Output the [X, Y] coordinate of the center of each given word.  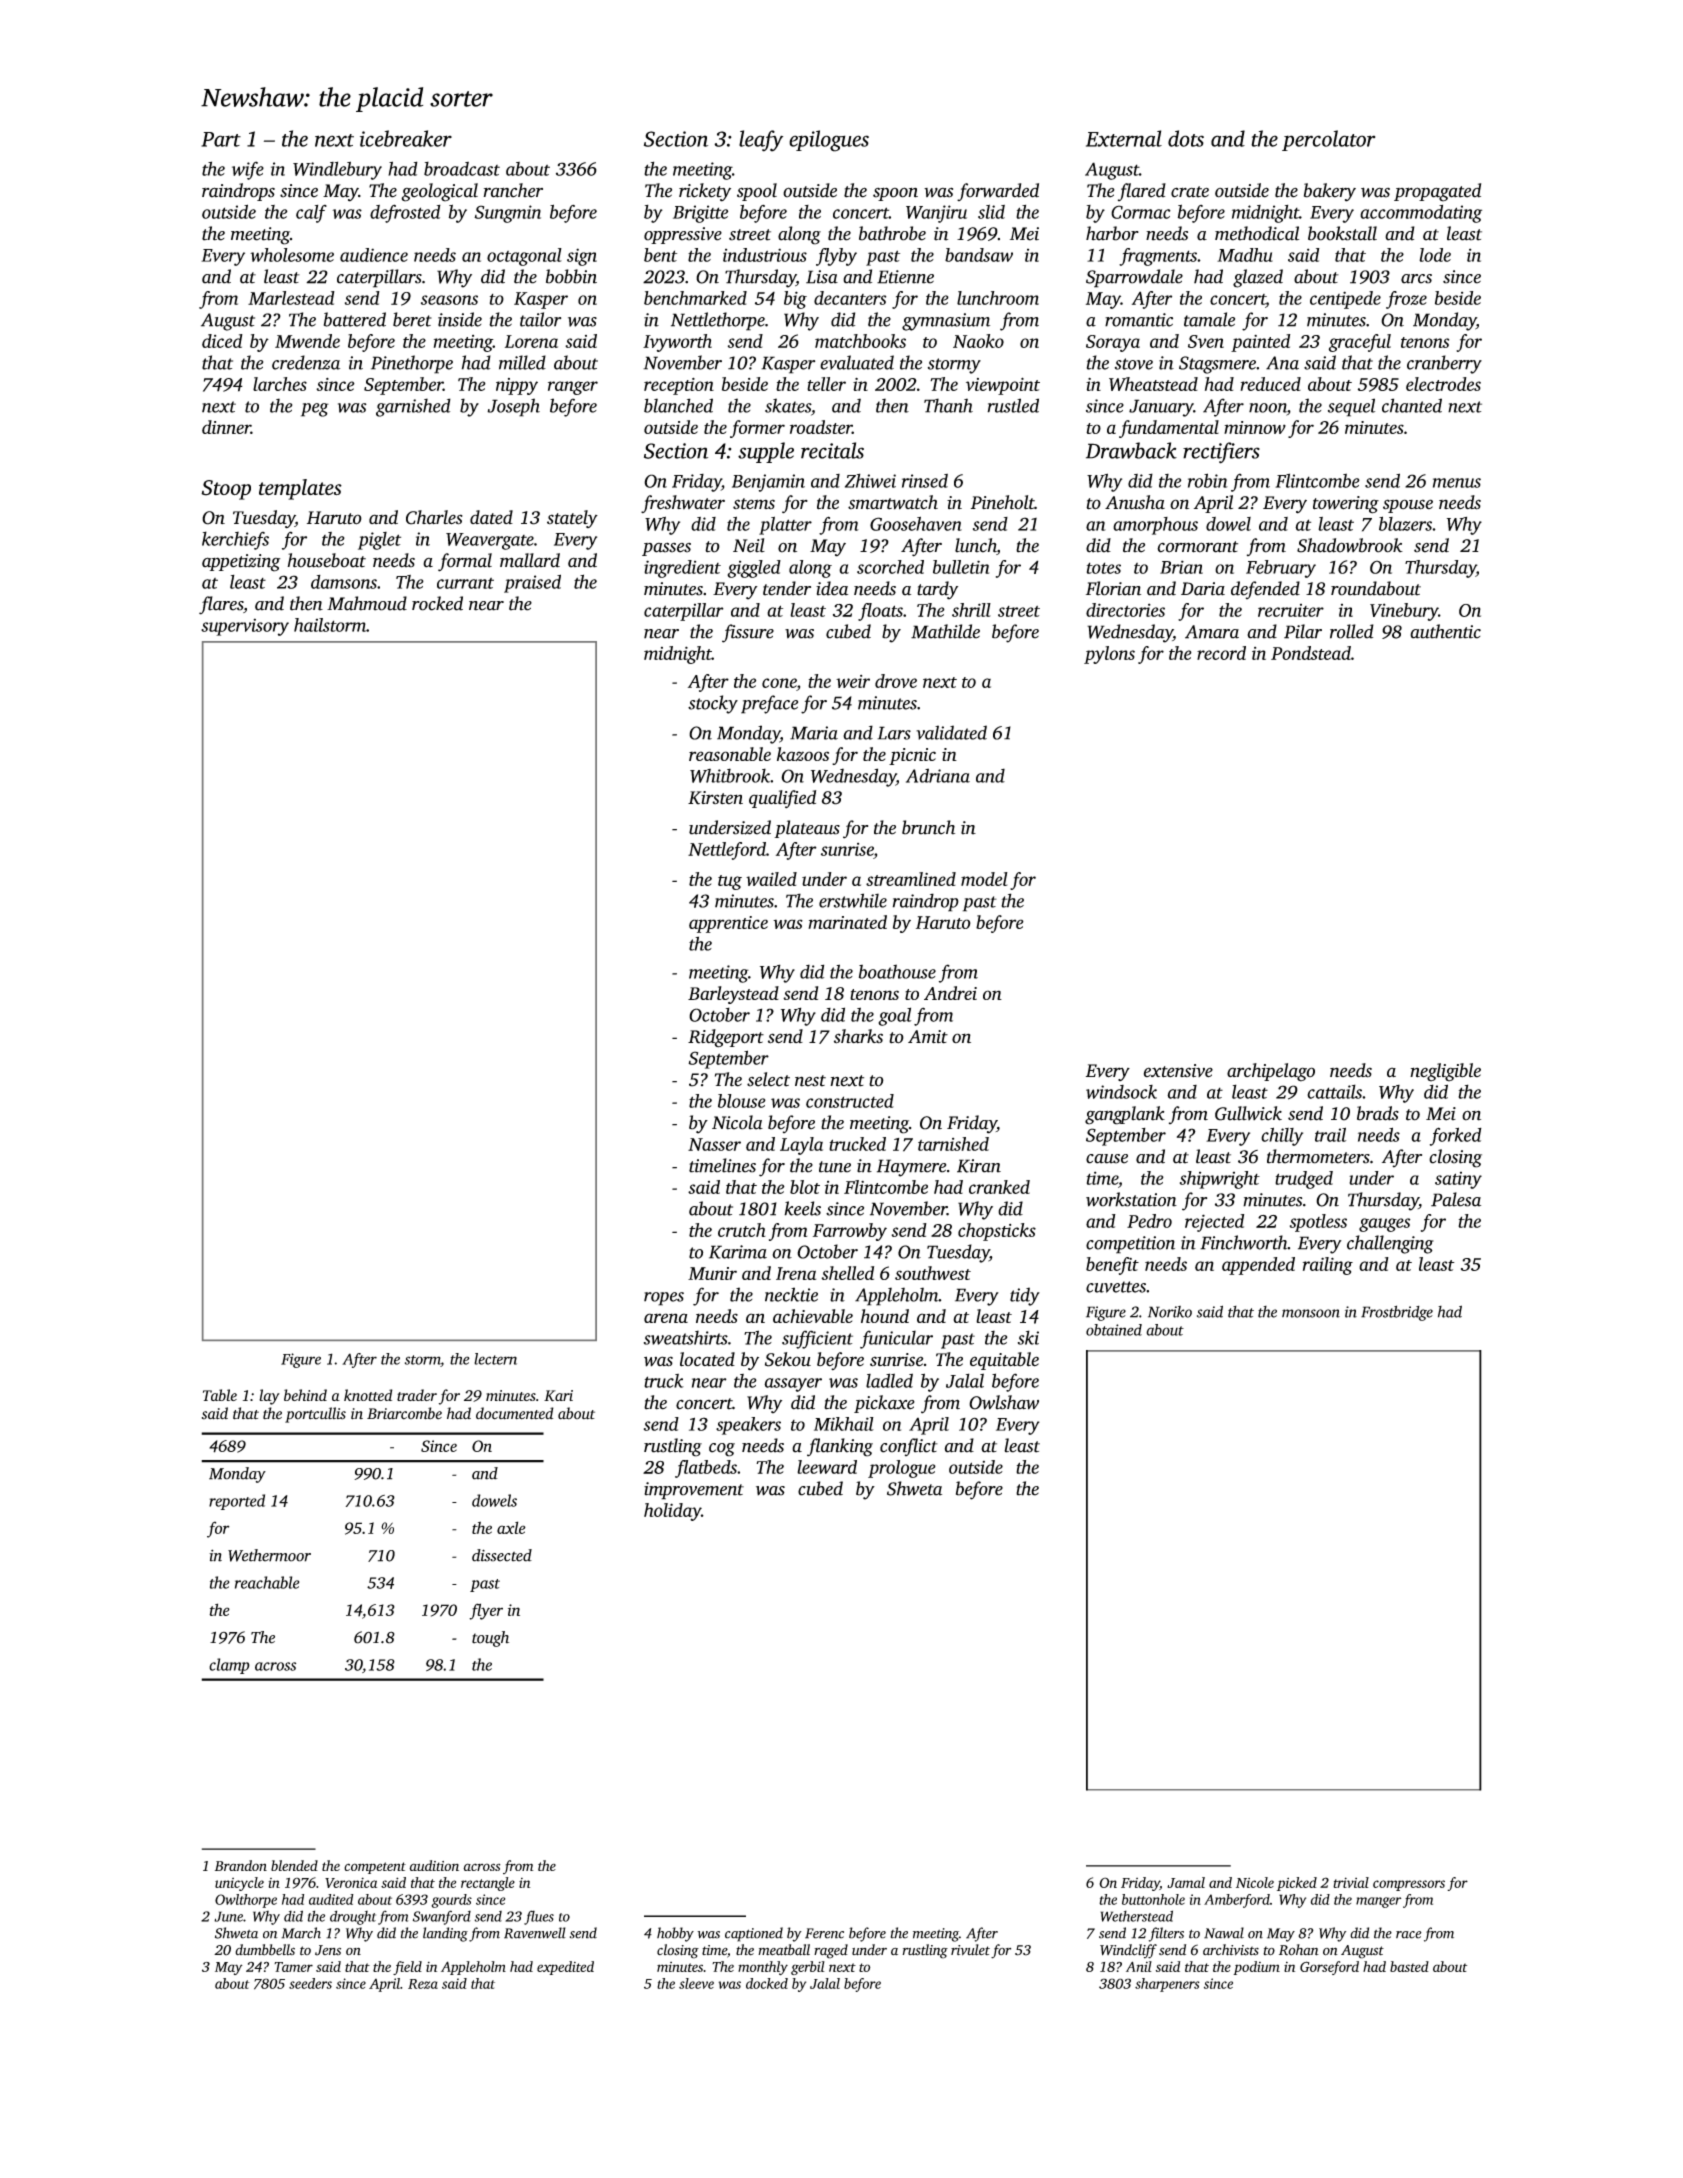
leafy [761, 141]
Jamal [1186, 1882]
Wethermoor [269, 1555]
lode [1435, 255]
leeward [827, 1467]
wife [248, 170]
